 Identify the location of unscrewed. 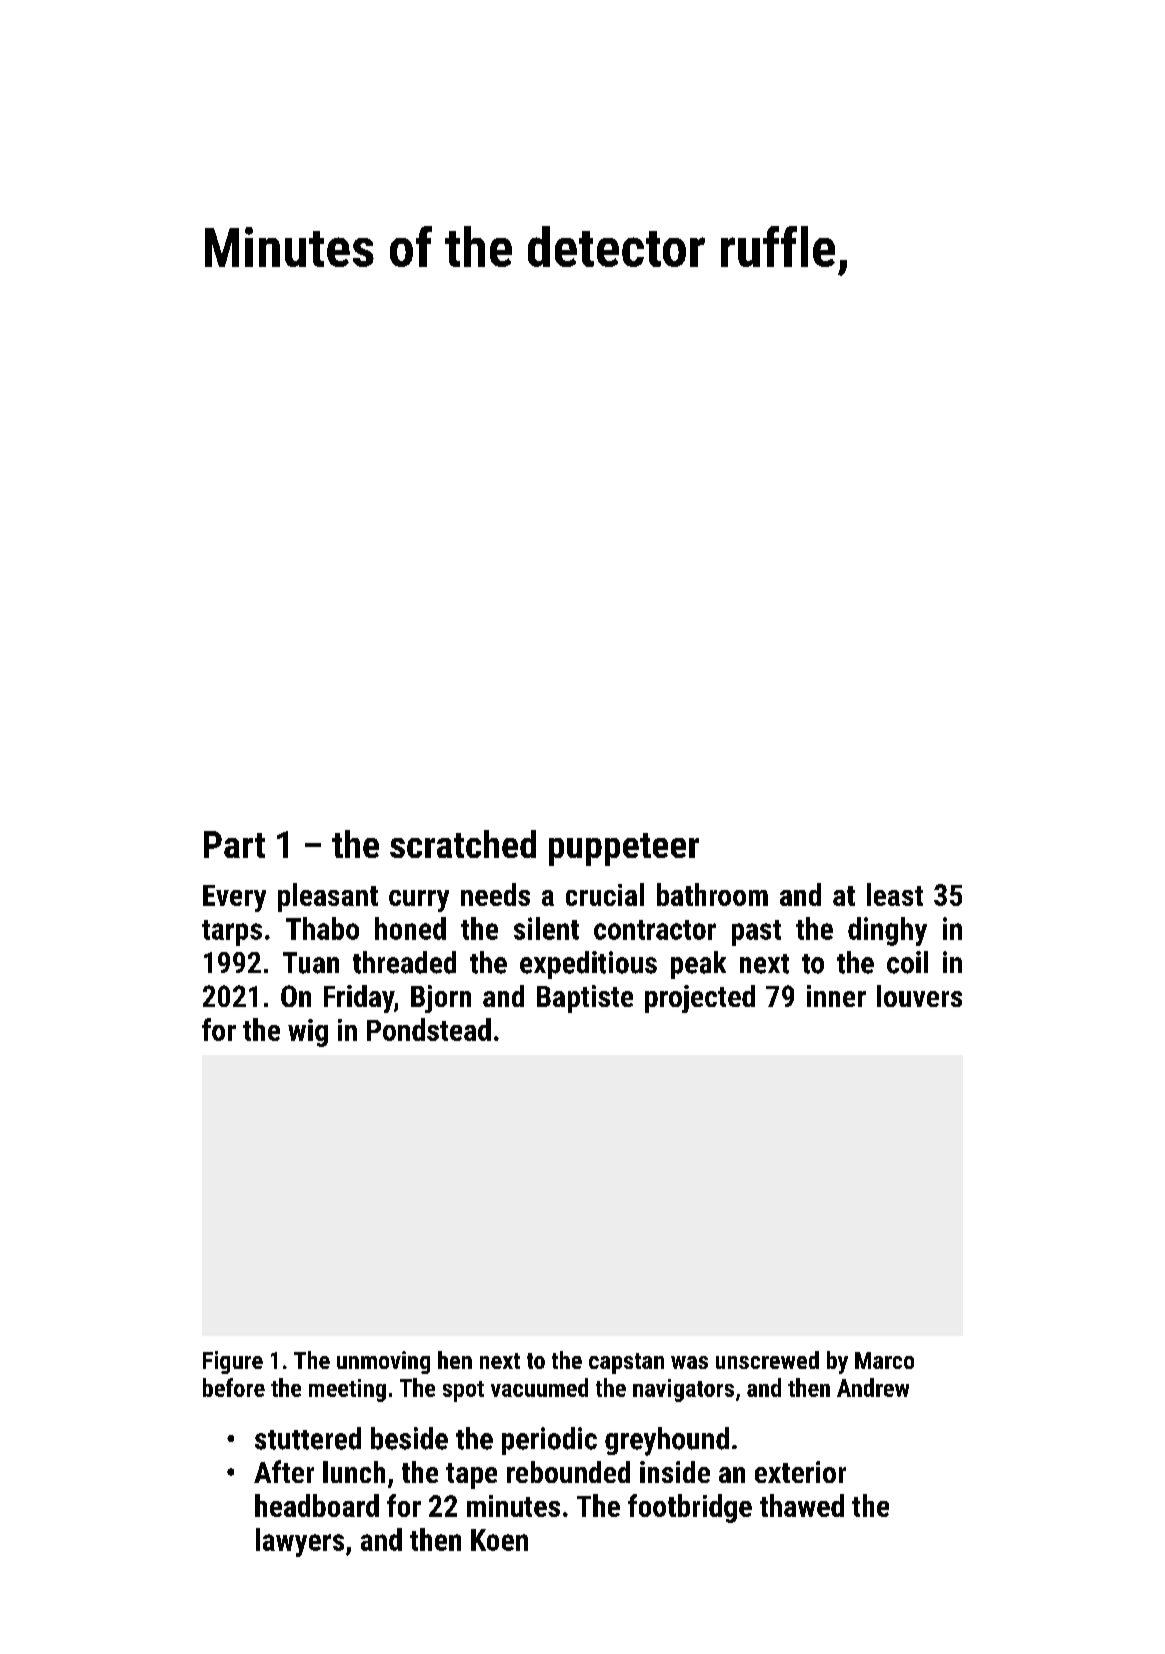
(767, 1360).
